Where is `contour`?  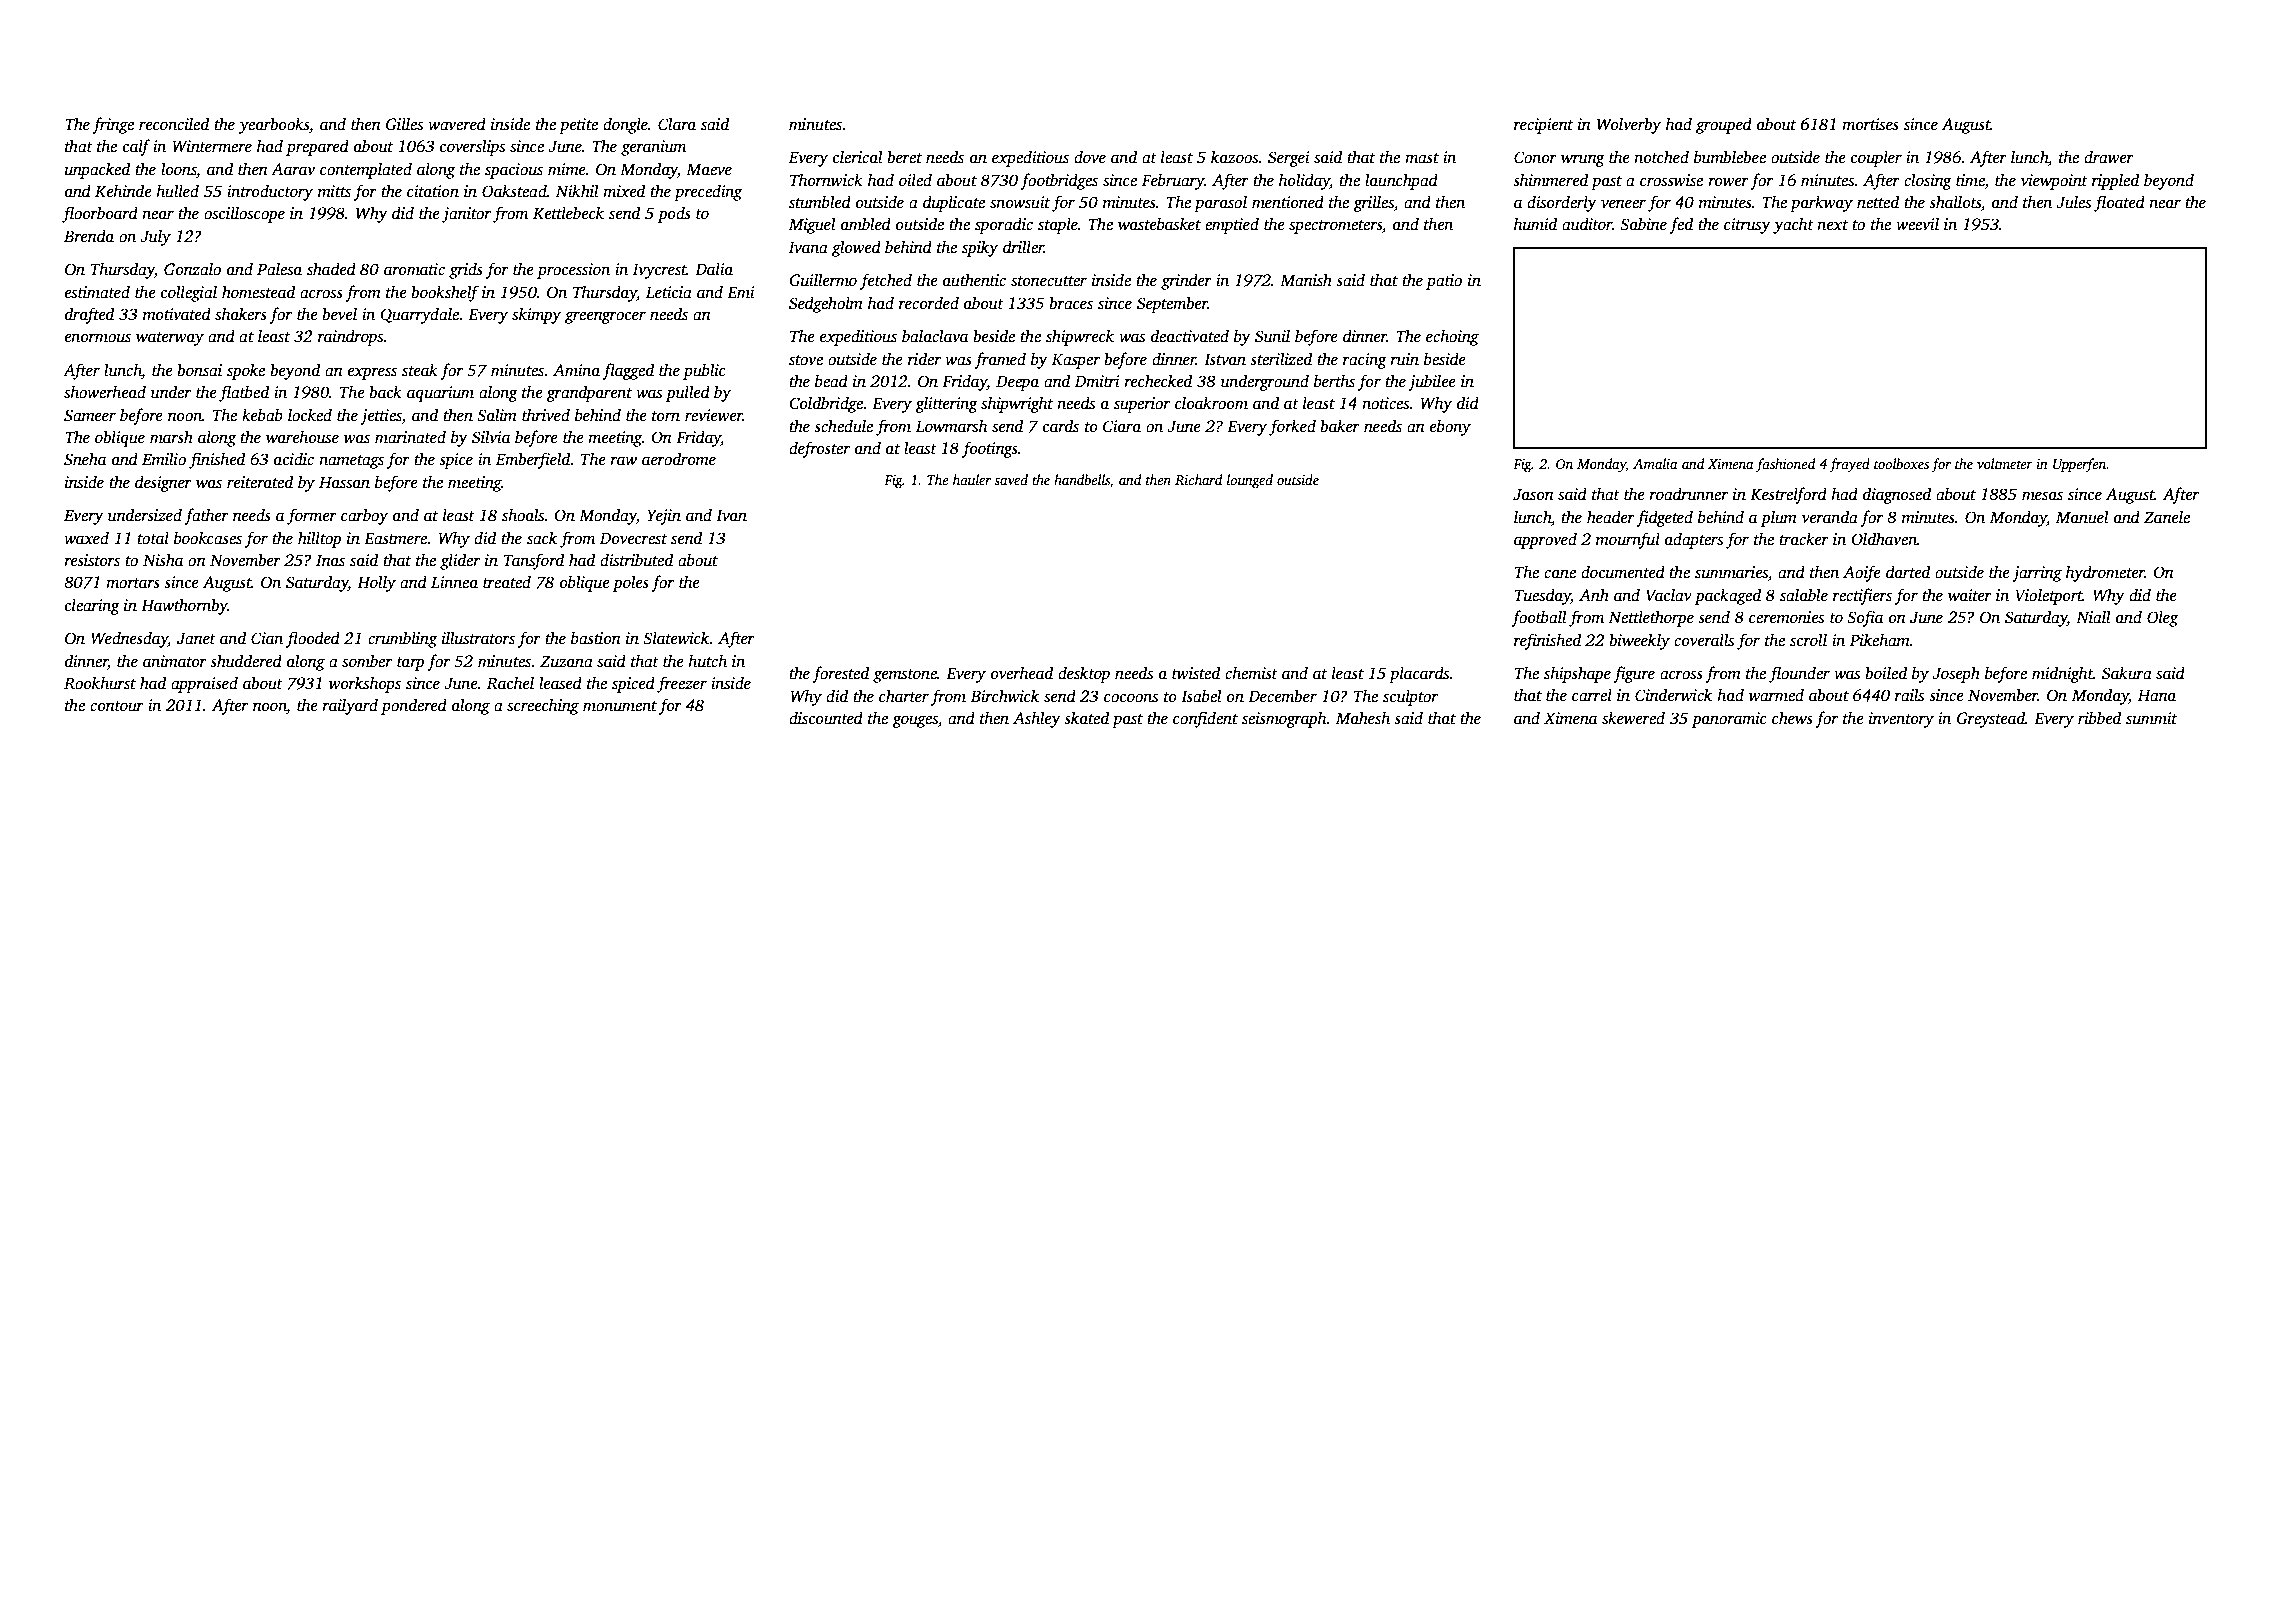
contour is located at coordinates (117, 706).
